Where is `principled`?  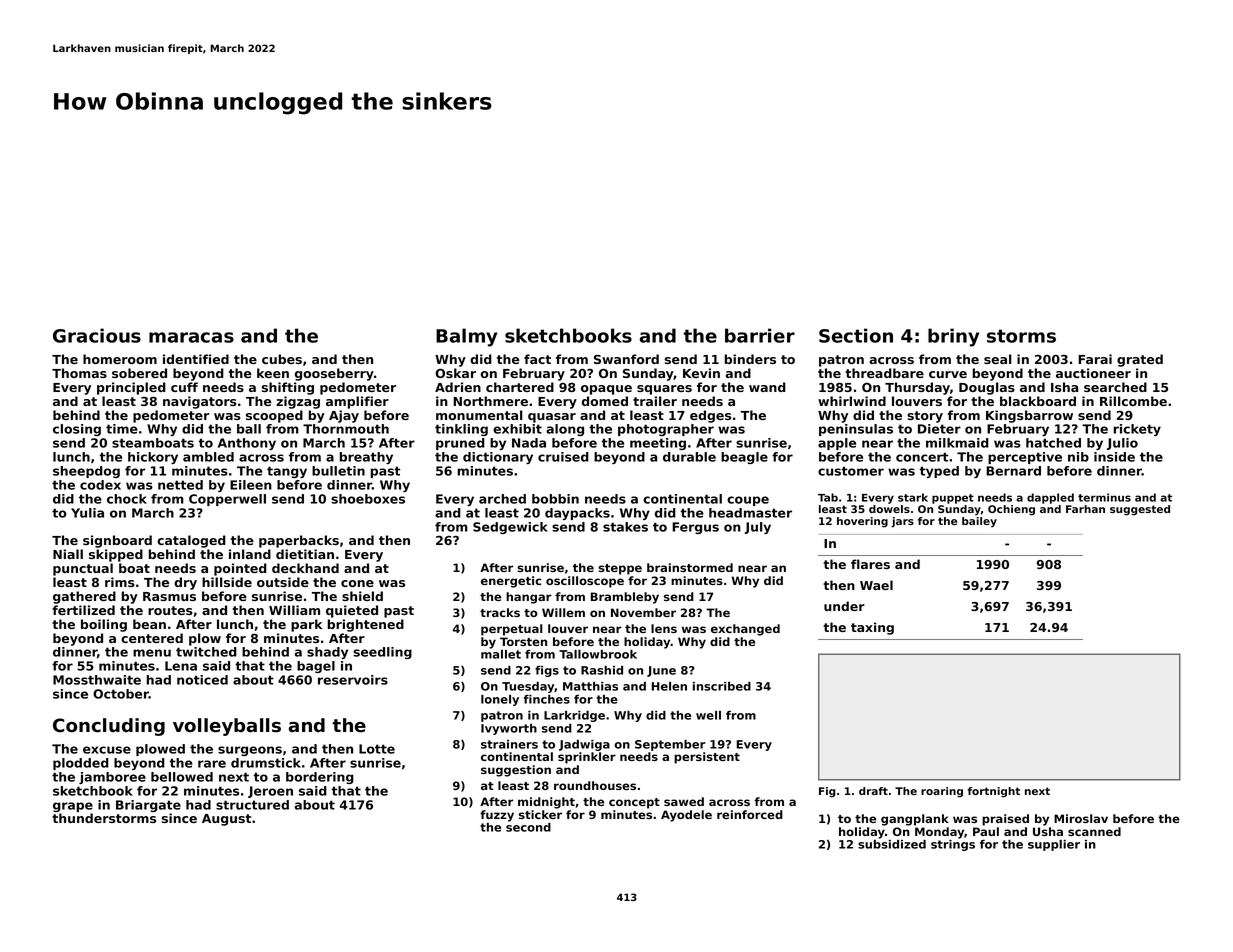
principled is located at coordinates (131, 388).
